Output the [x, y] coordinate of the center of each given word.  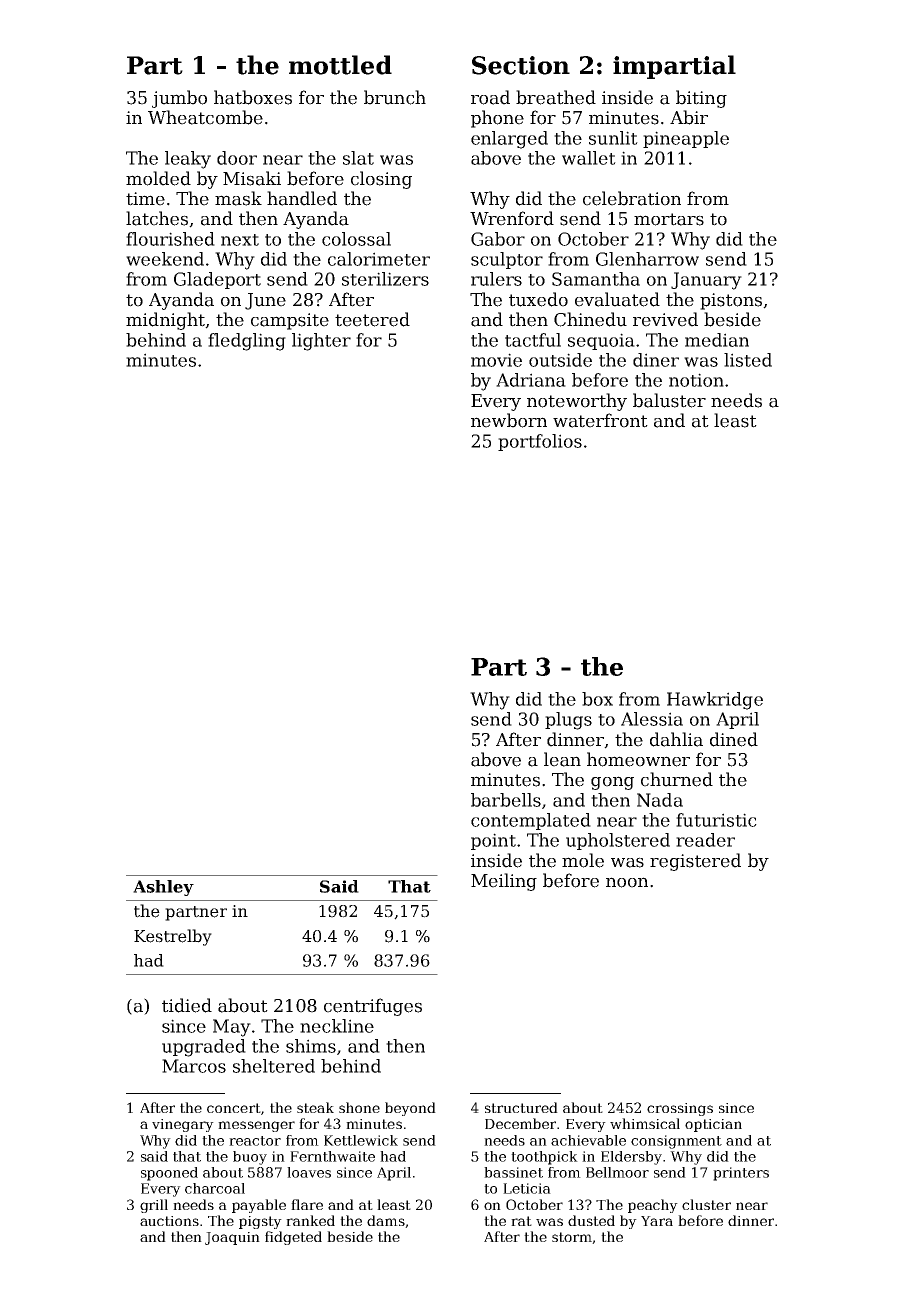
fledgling [247, 342]
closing [381, 180]
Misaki [252, 178]
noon [627, 882]
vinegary [183, 1125]
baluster [669, 400]
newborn [509, 420]
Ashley [163, 888]
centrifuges [373, 1007]
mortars [669, 219]
